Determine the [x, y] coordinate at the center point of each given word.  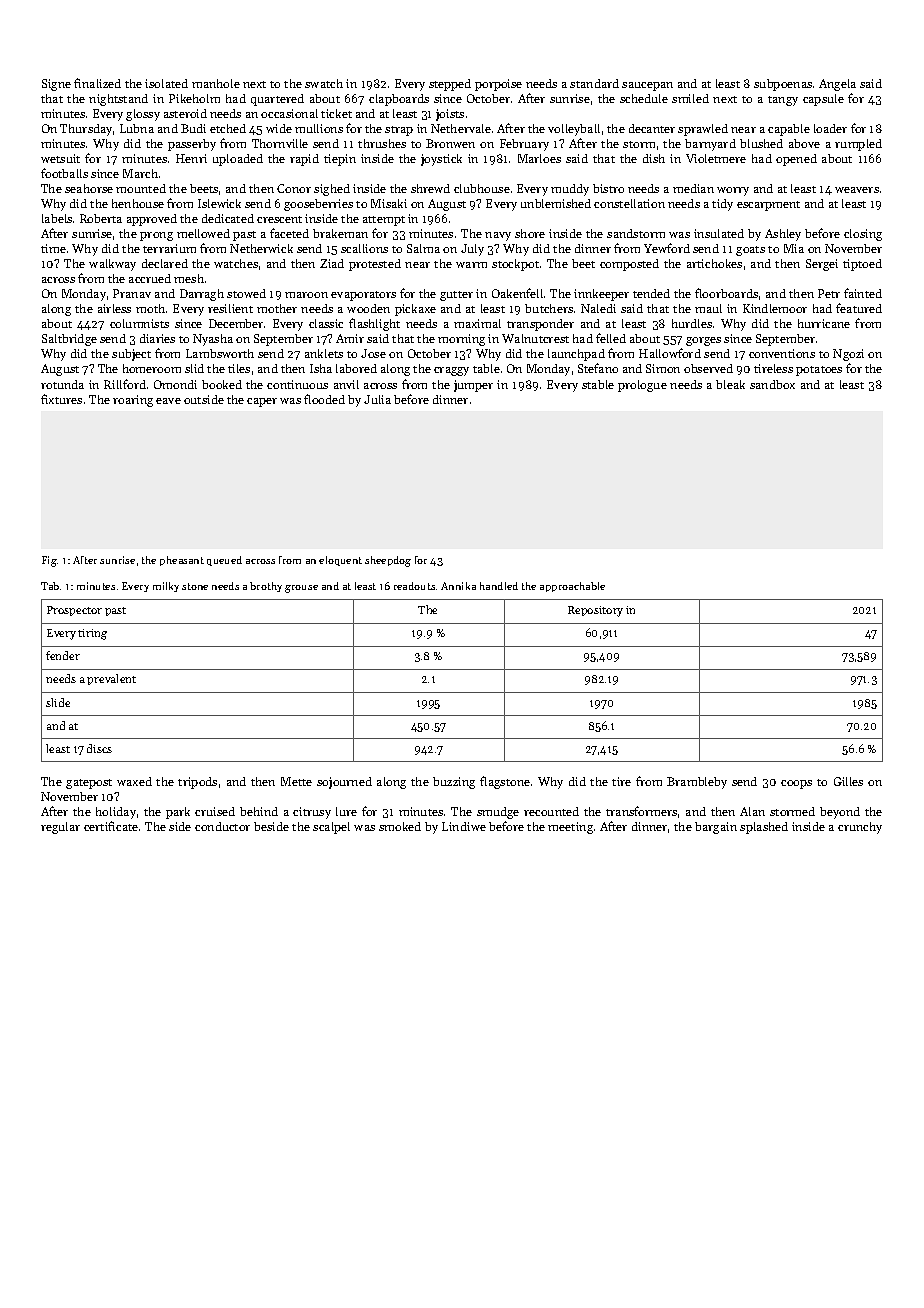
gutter [456, 296]
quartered [277, 100]
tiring [92, 634]
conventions [782, 353]
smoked [400, 826]
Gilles [848, 781]
